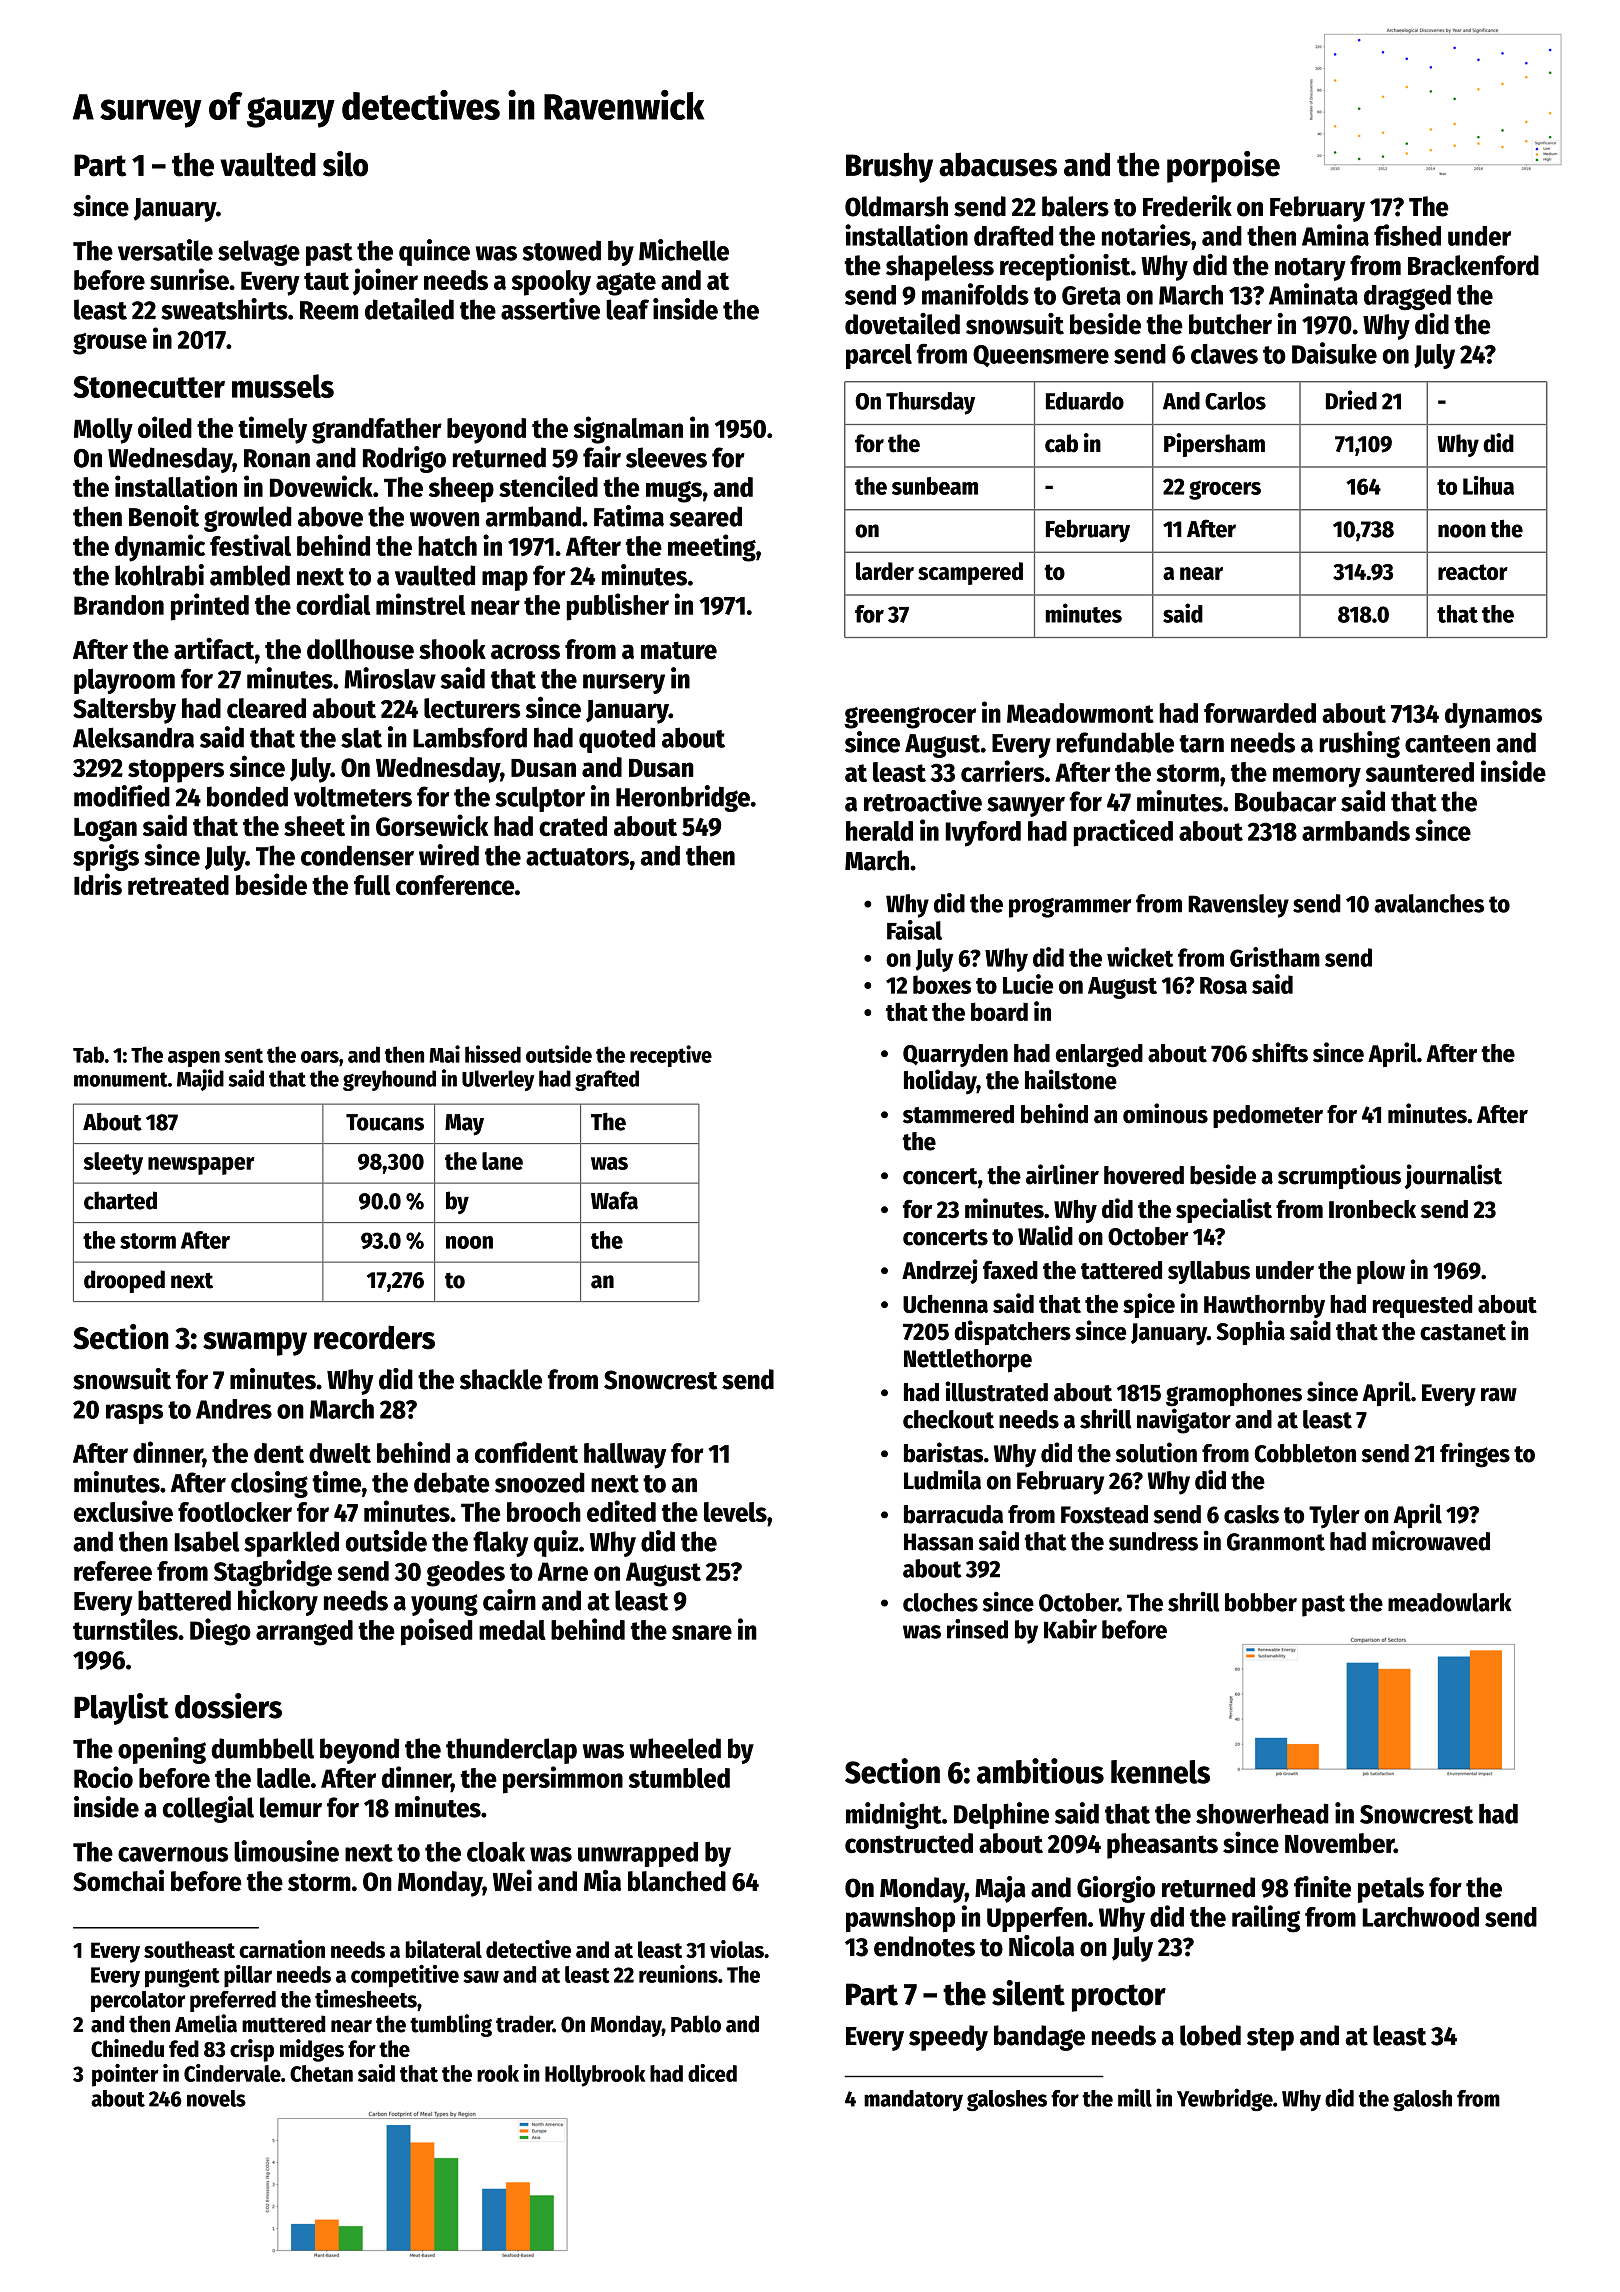  I want to click on journalist, so click(1453, 1176).
